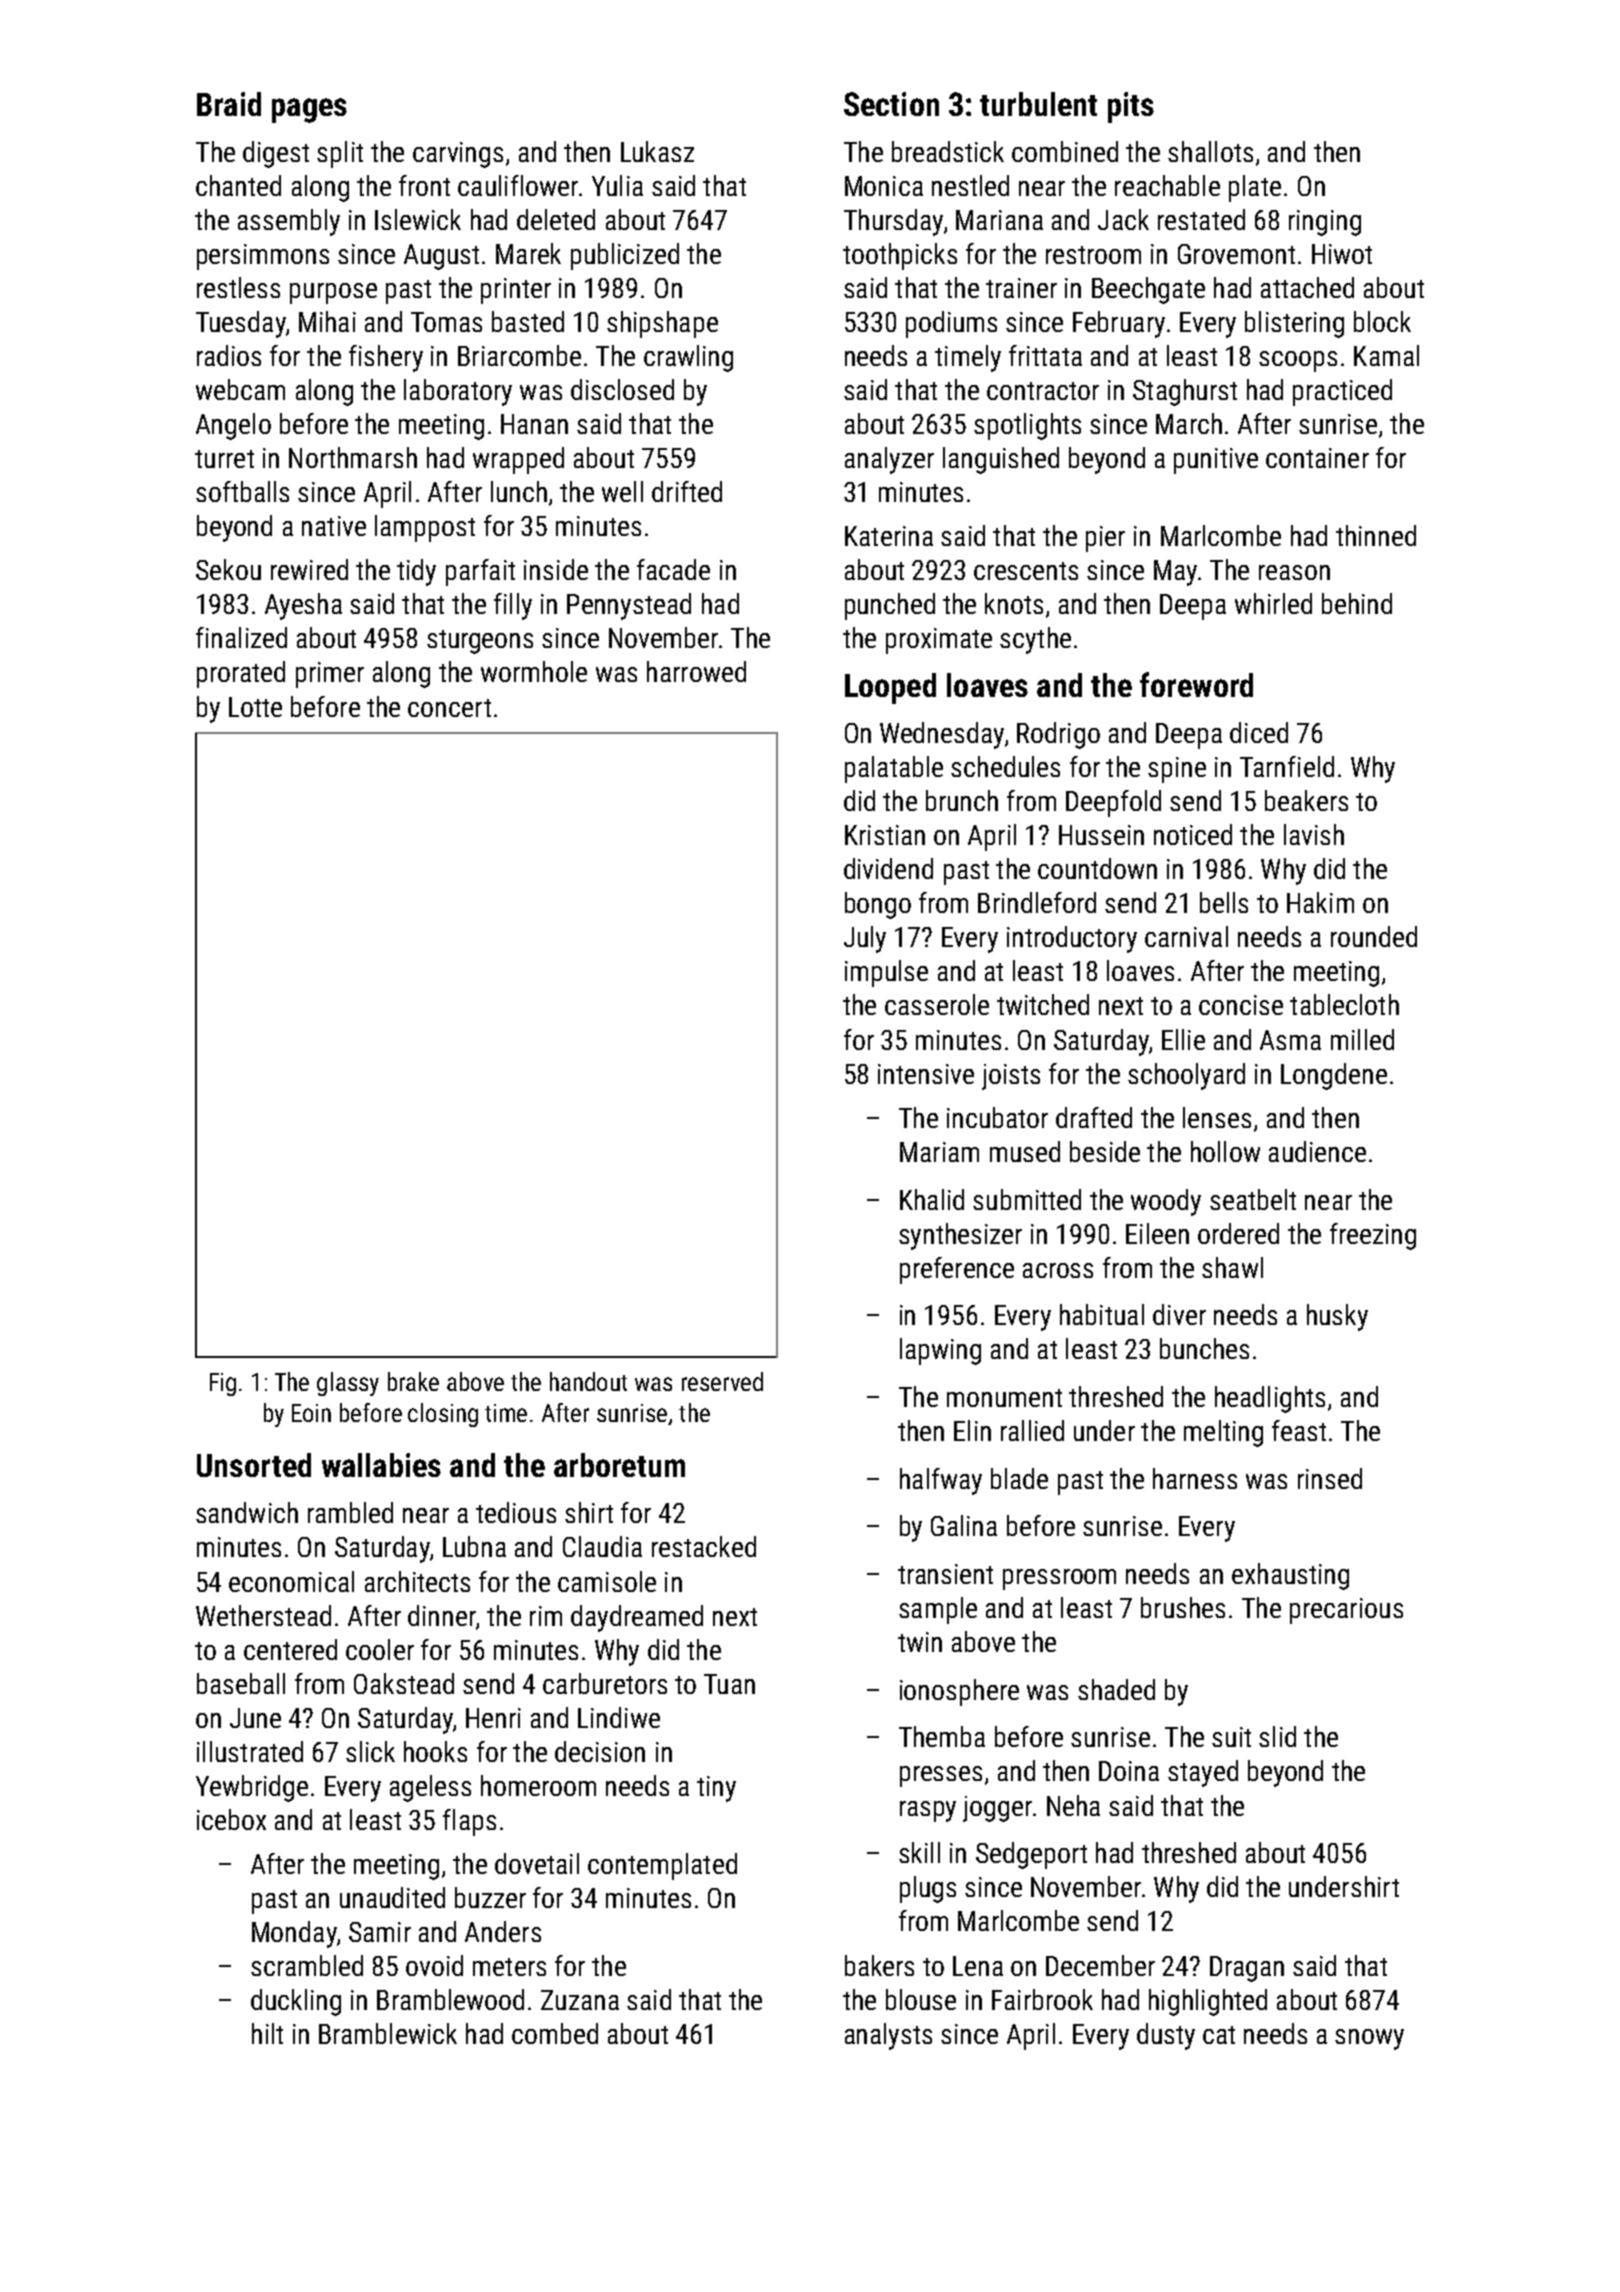 Image resolution: width=1620 pixels, height=2292 pixels. What do you see at coordinates (555, 2033) in the page?
I see `combed` at bounding box center [555, 2033].
